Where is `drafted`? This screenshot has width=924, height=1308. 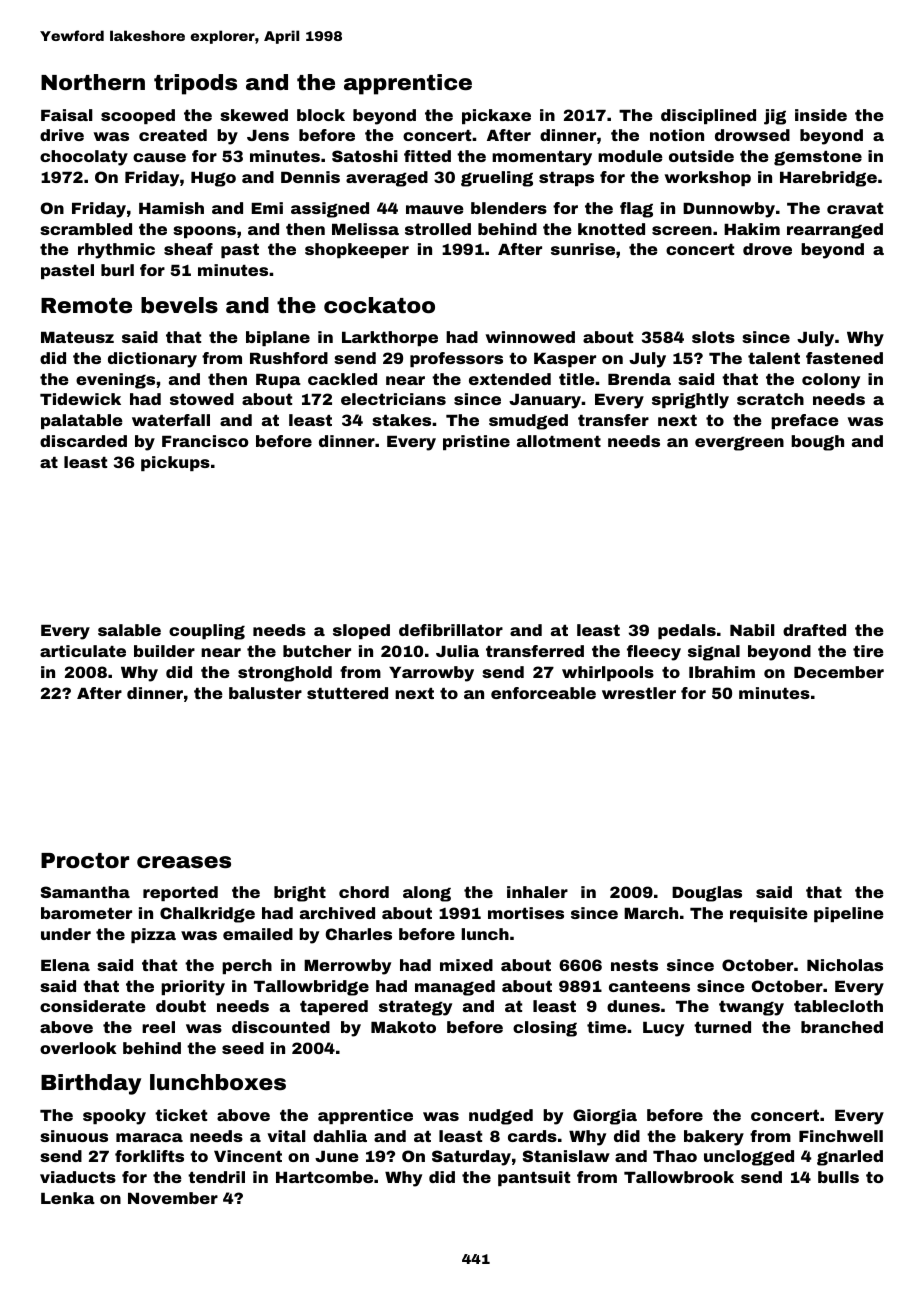
drafted is located at coordinates (814, 630).
